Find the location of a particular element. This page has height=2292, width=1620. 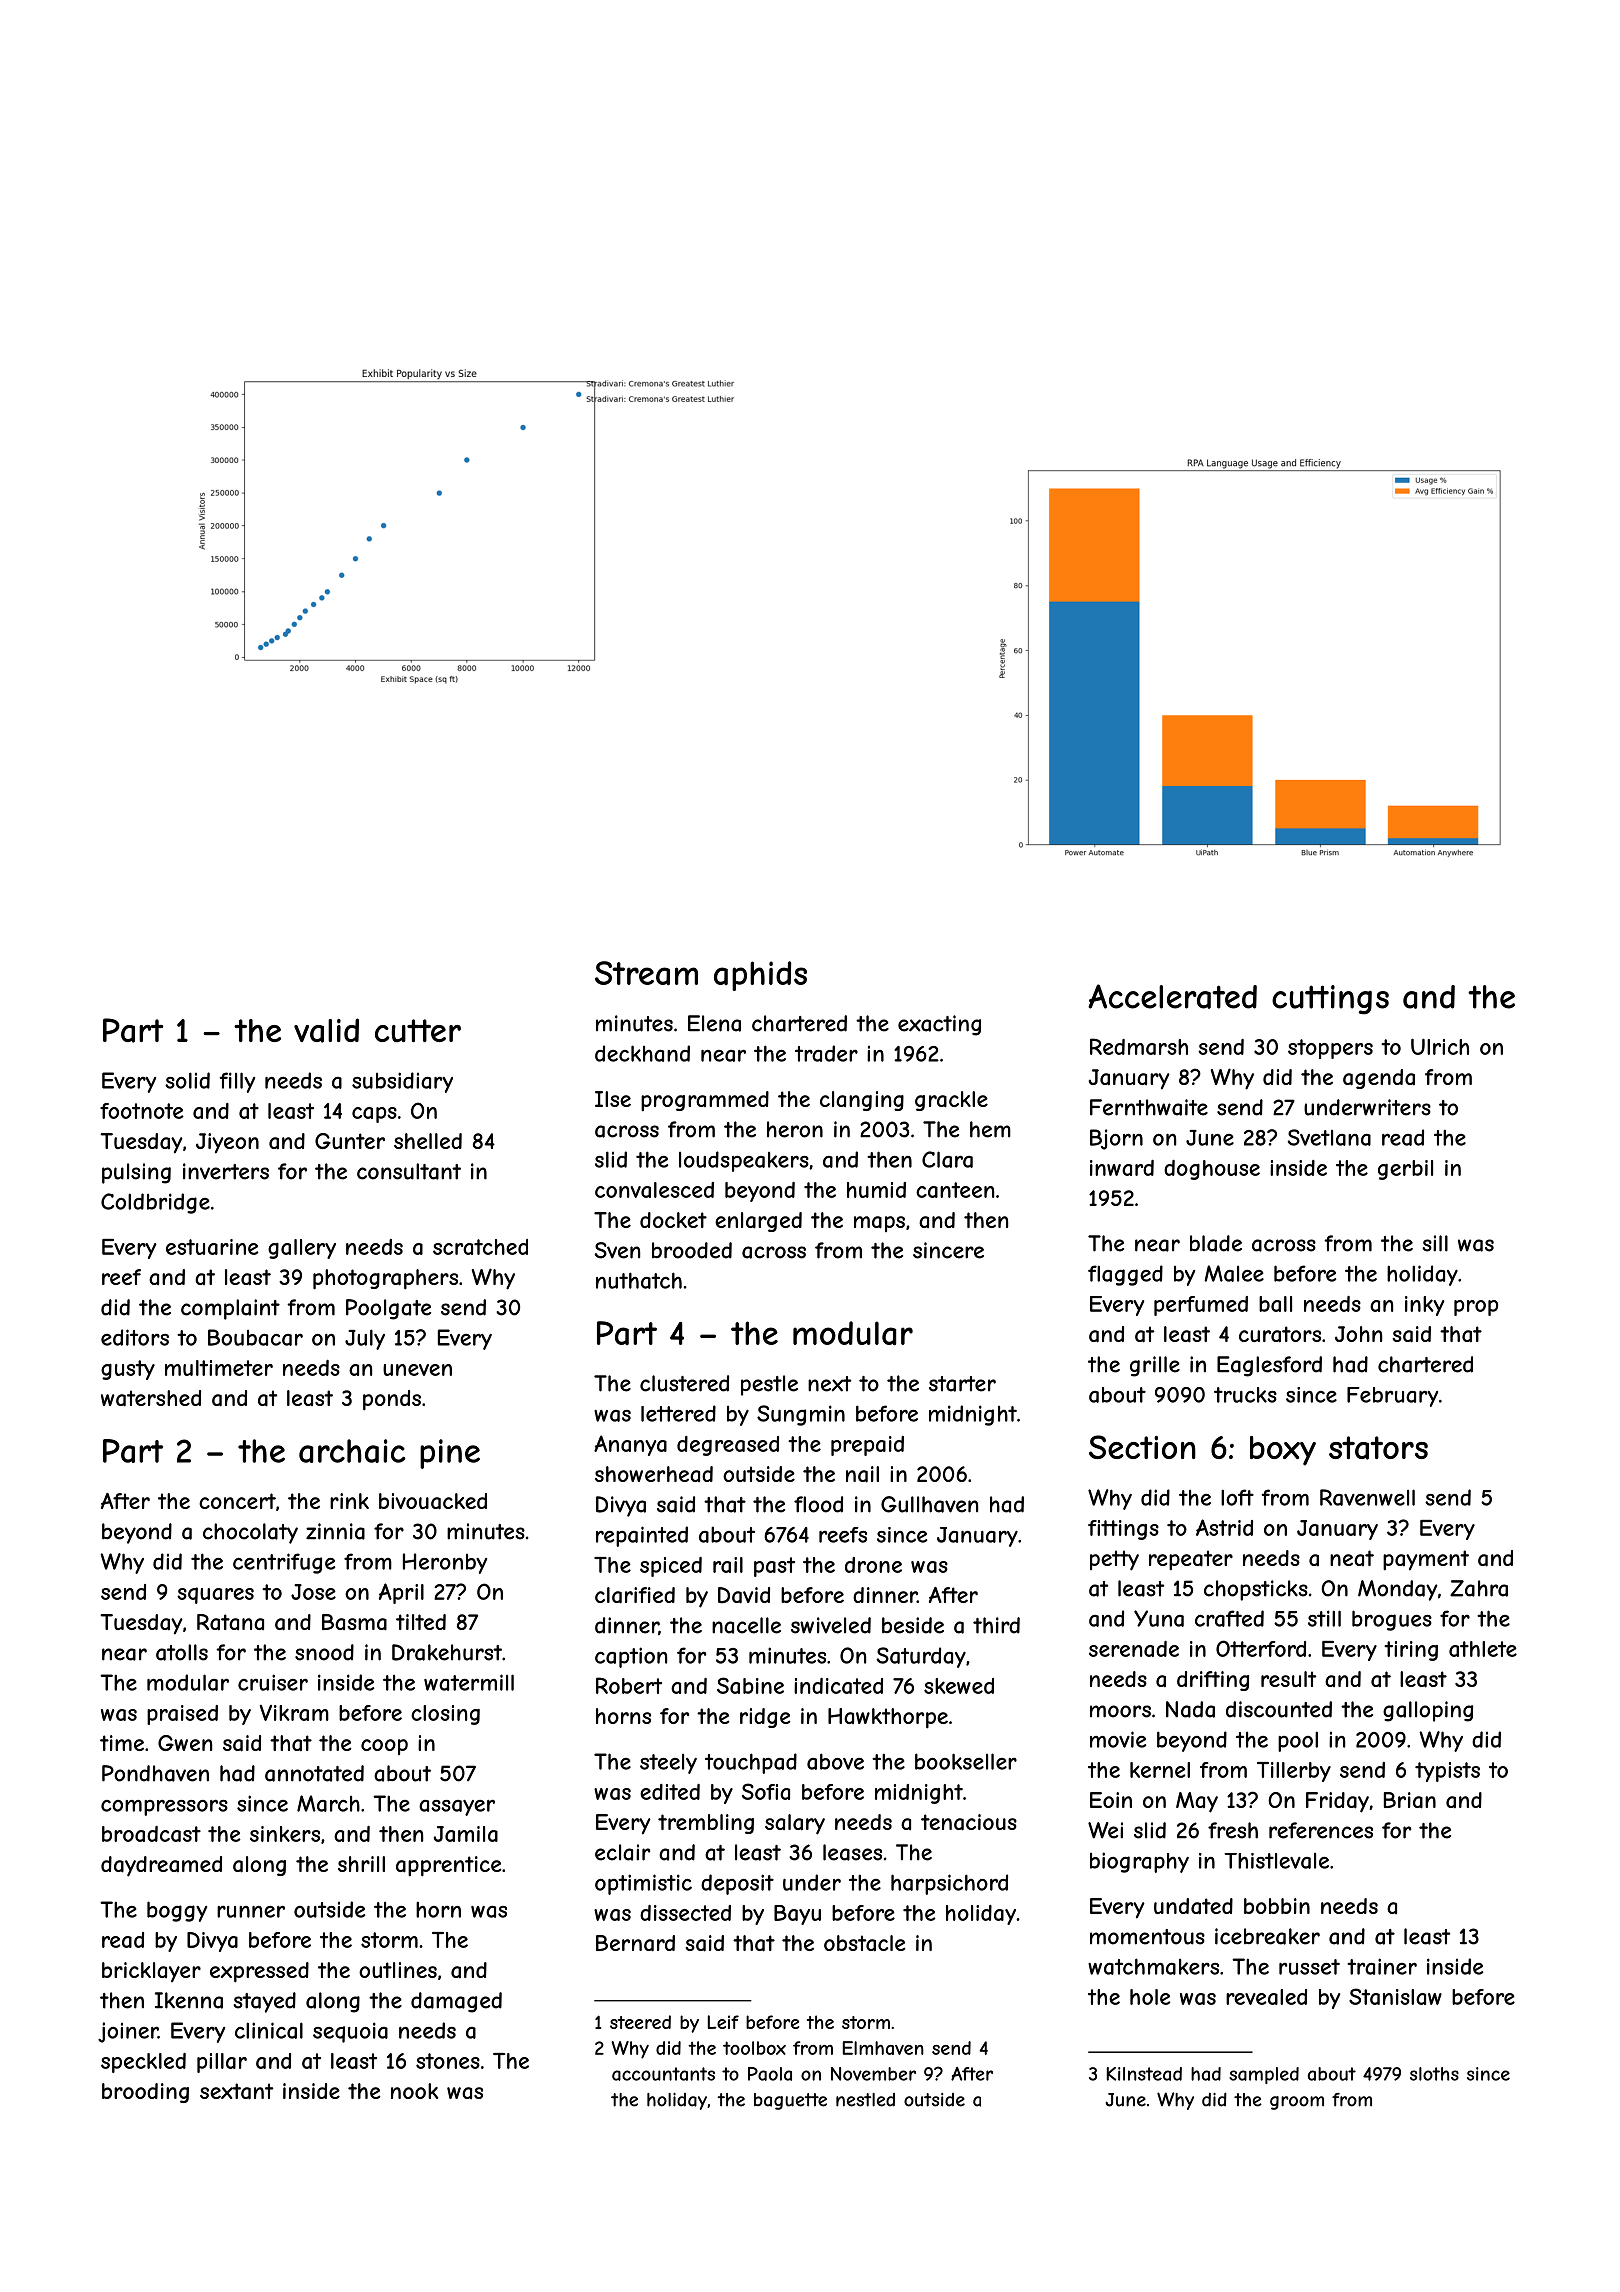

aphids is located at coordinates (760, 976).
